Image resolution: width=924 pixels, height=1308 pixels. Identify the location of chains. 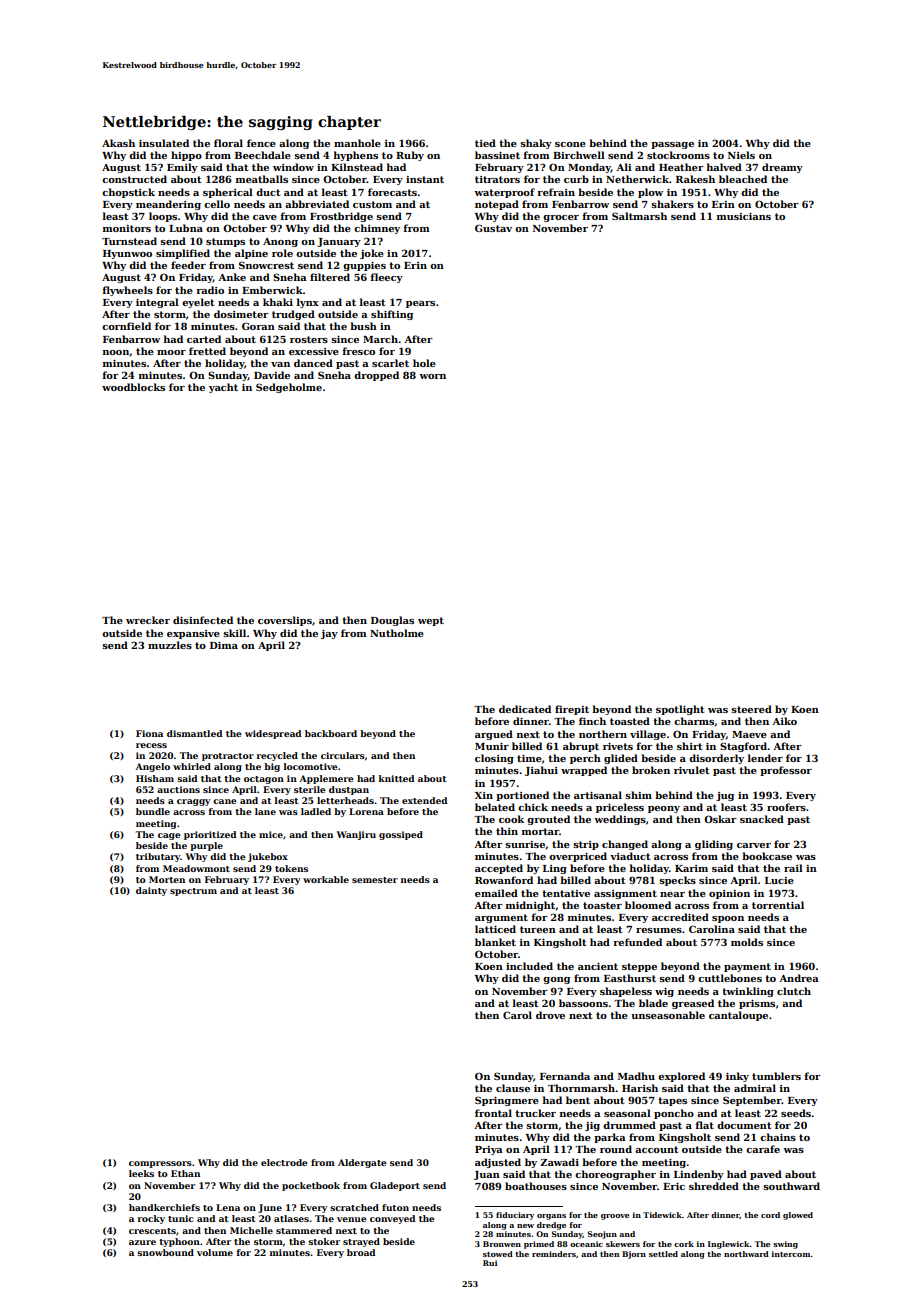
(778, 1137).
